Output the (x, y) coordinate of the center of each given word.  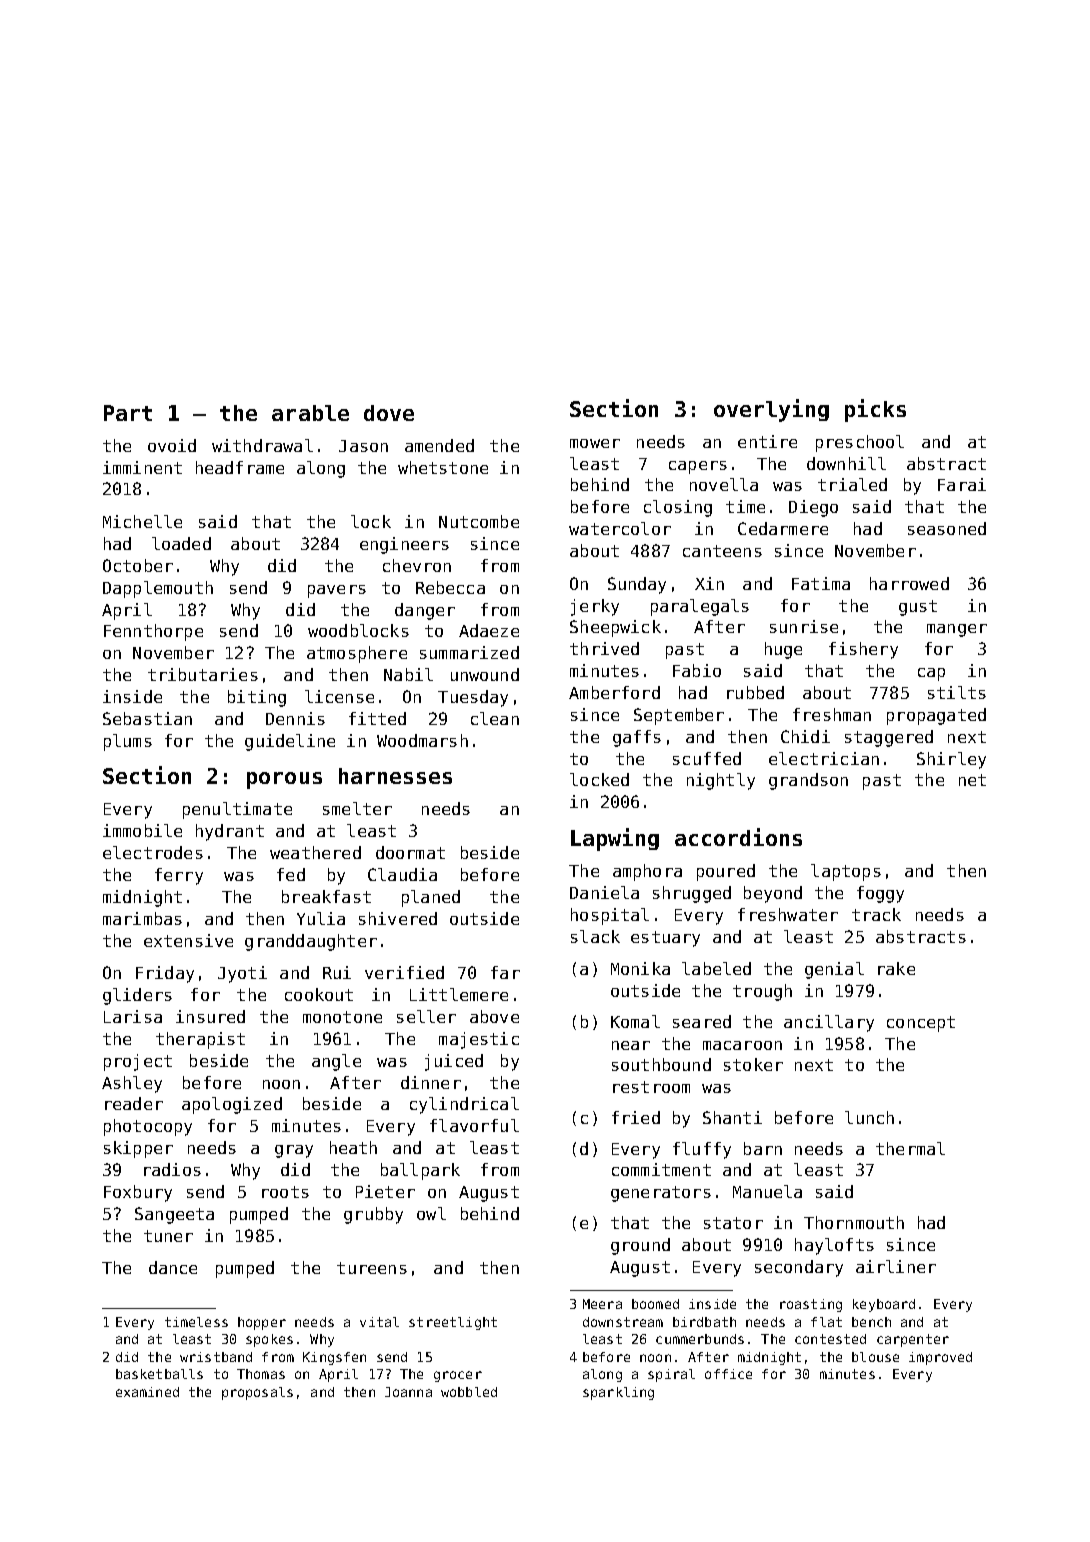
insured (210, 1016)
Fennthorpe (153, 632)
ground (640, 1246)
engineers (404, 545)
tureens (372, 1268)
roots (285, 1192)
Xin (709, 583)
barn (763, 1148)
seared (702, 1021)
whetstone (443, 467)
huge (783, 650)
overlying (771, 410)
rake (896, 968)
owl (431, 1213)
